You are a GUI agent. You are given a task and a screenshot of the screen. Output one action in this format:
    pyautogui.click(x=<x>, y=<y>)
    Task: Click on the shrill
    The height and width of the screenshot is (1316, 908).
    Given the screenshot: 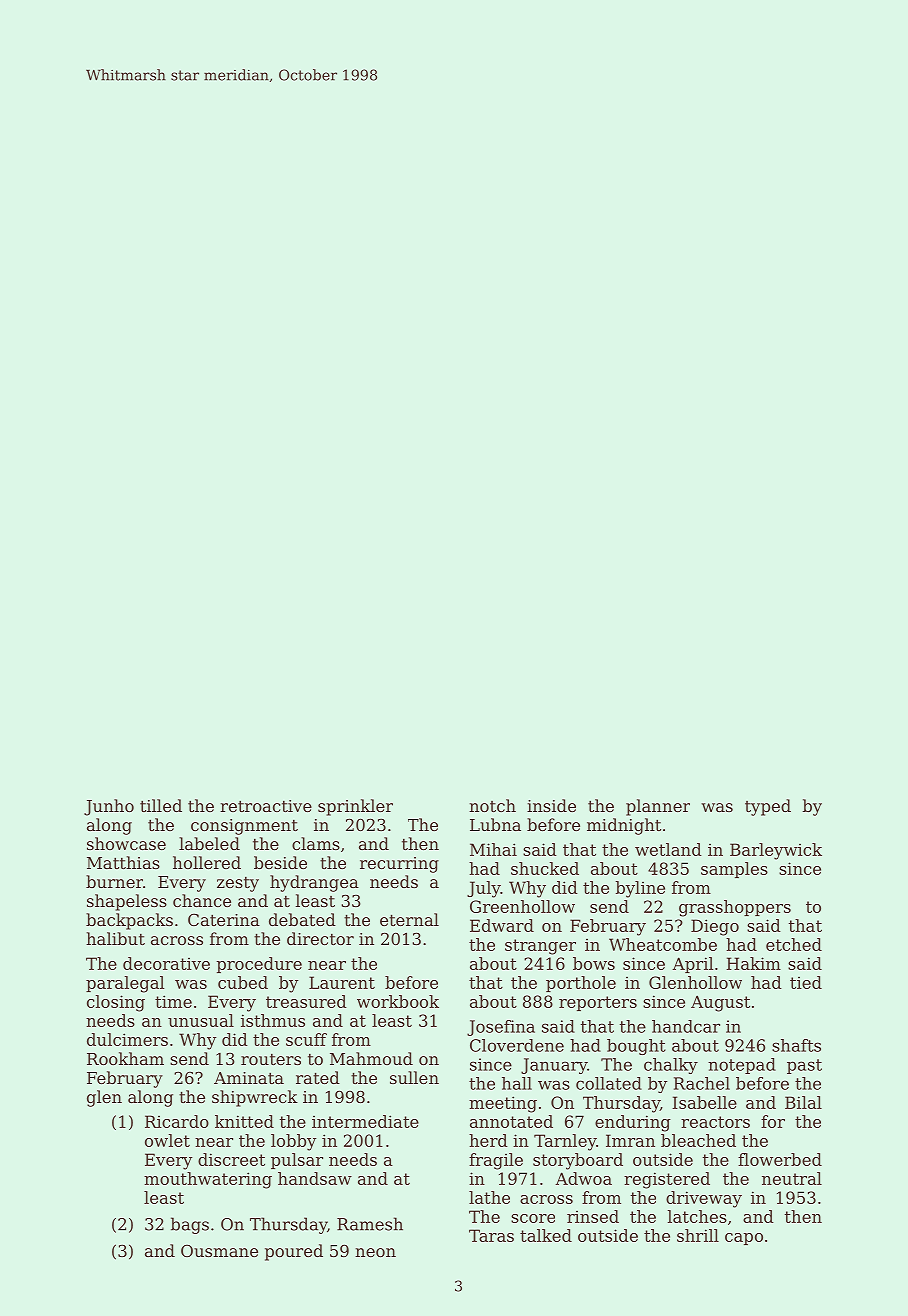 What is the action you would take?
    pyautogui.click(x=698, y=1235)
